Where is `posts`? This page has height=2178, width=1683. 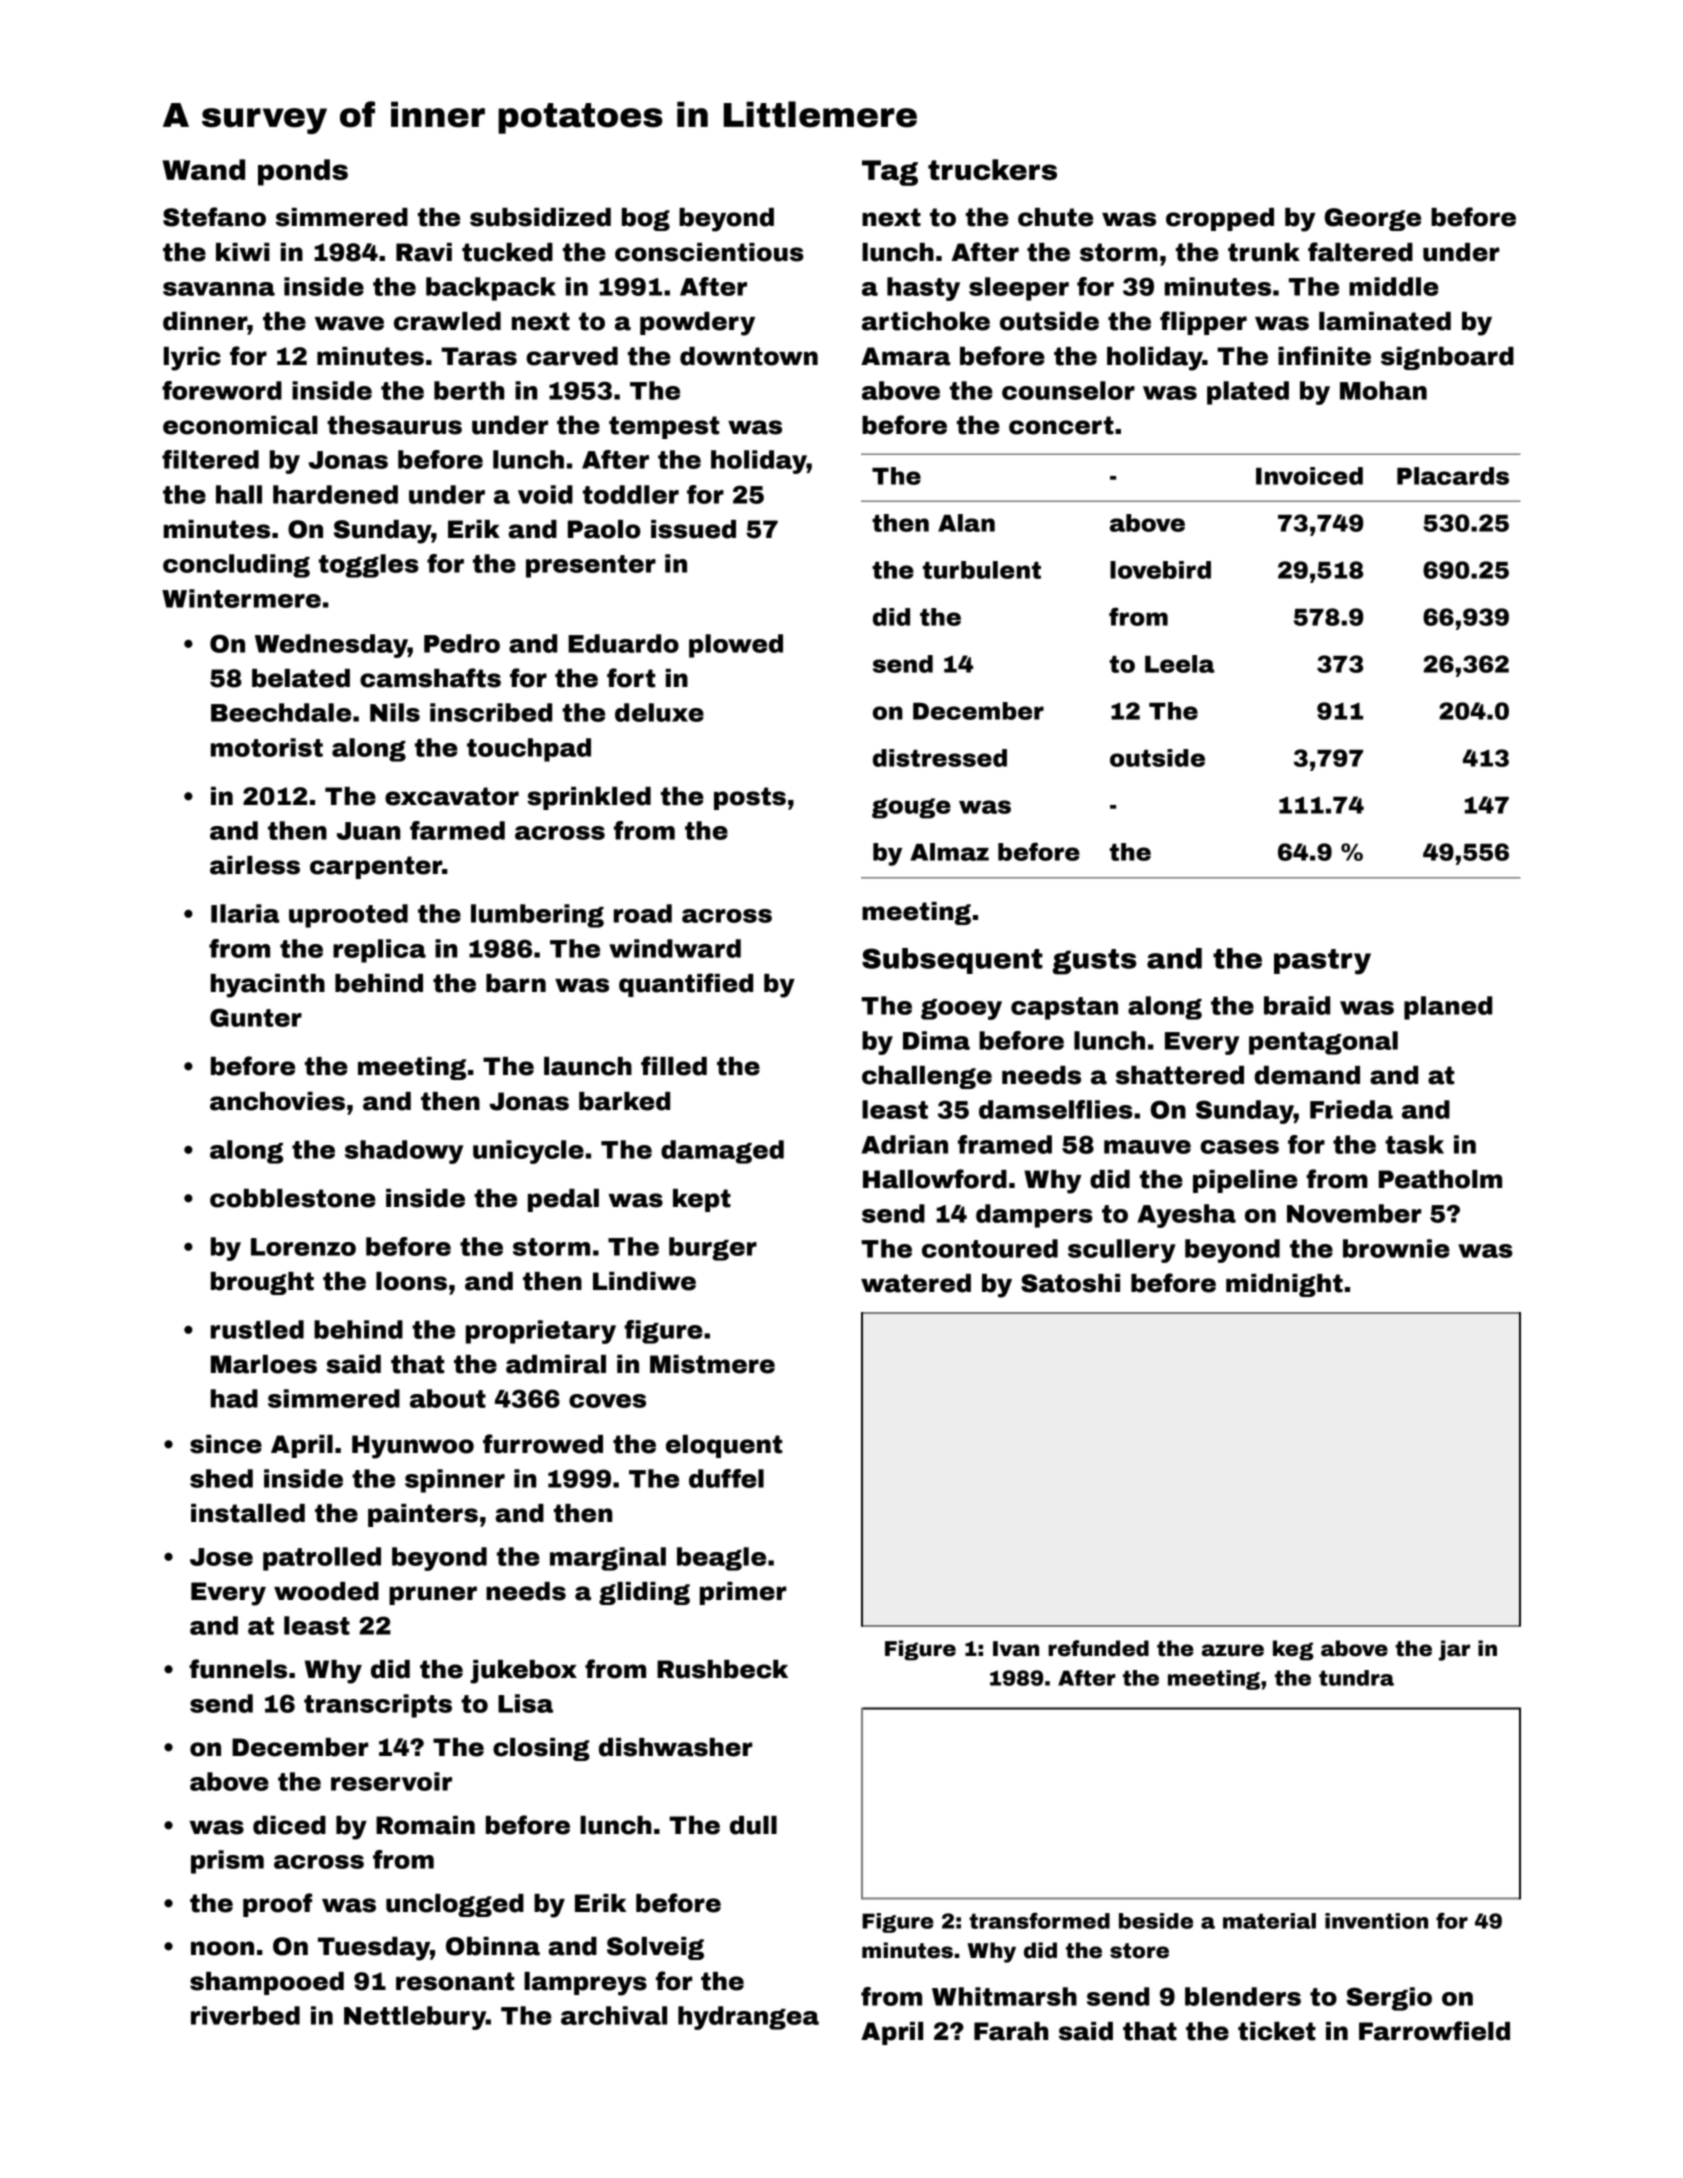 posts is located at coordinates (750, 798).
